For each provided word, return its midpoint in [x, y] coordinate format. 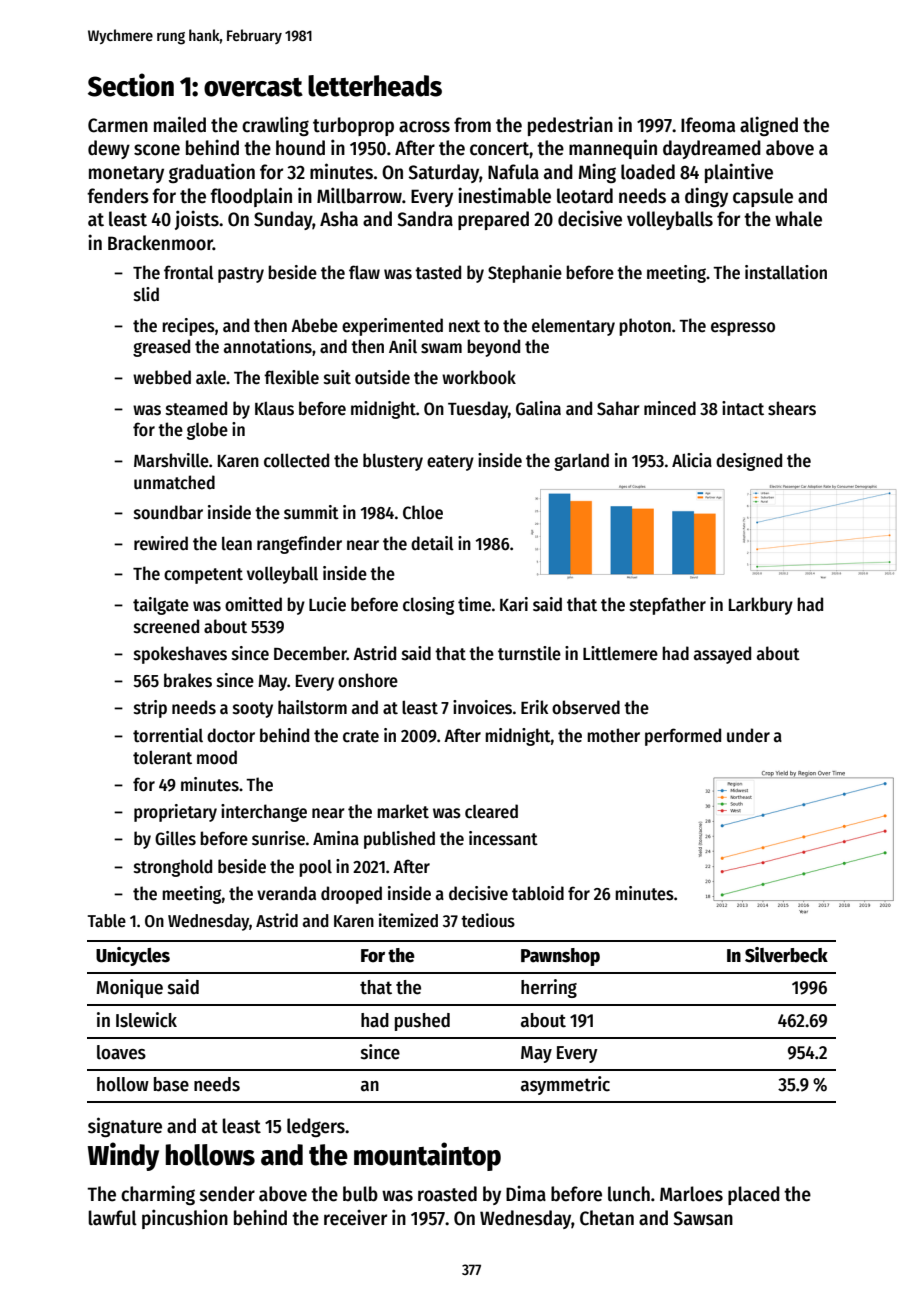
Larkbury [761, 606]
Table [107, 920]
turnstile [529, 653]
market [403, 811]
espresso [743, 329]
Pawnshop [560, 957]
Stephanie [525, 274]
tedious [488, 920]
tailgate [161, 606]
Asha [339, 219]
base [171, 1084]
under [748, 735]
